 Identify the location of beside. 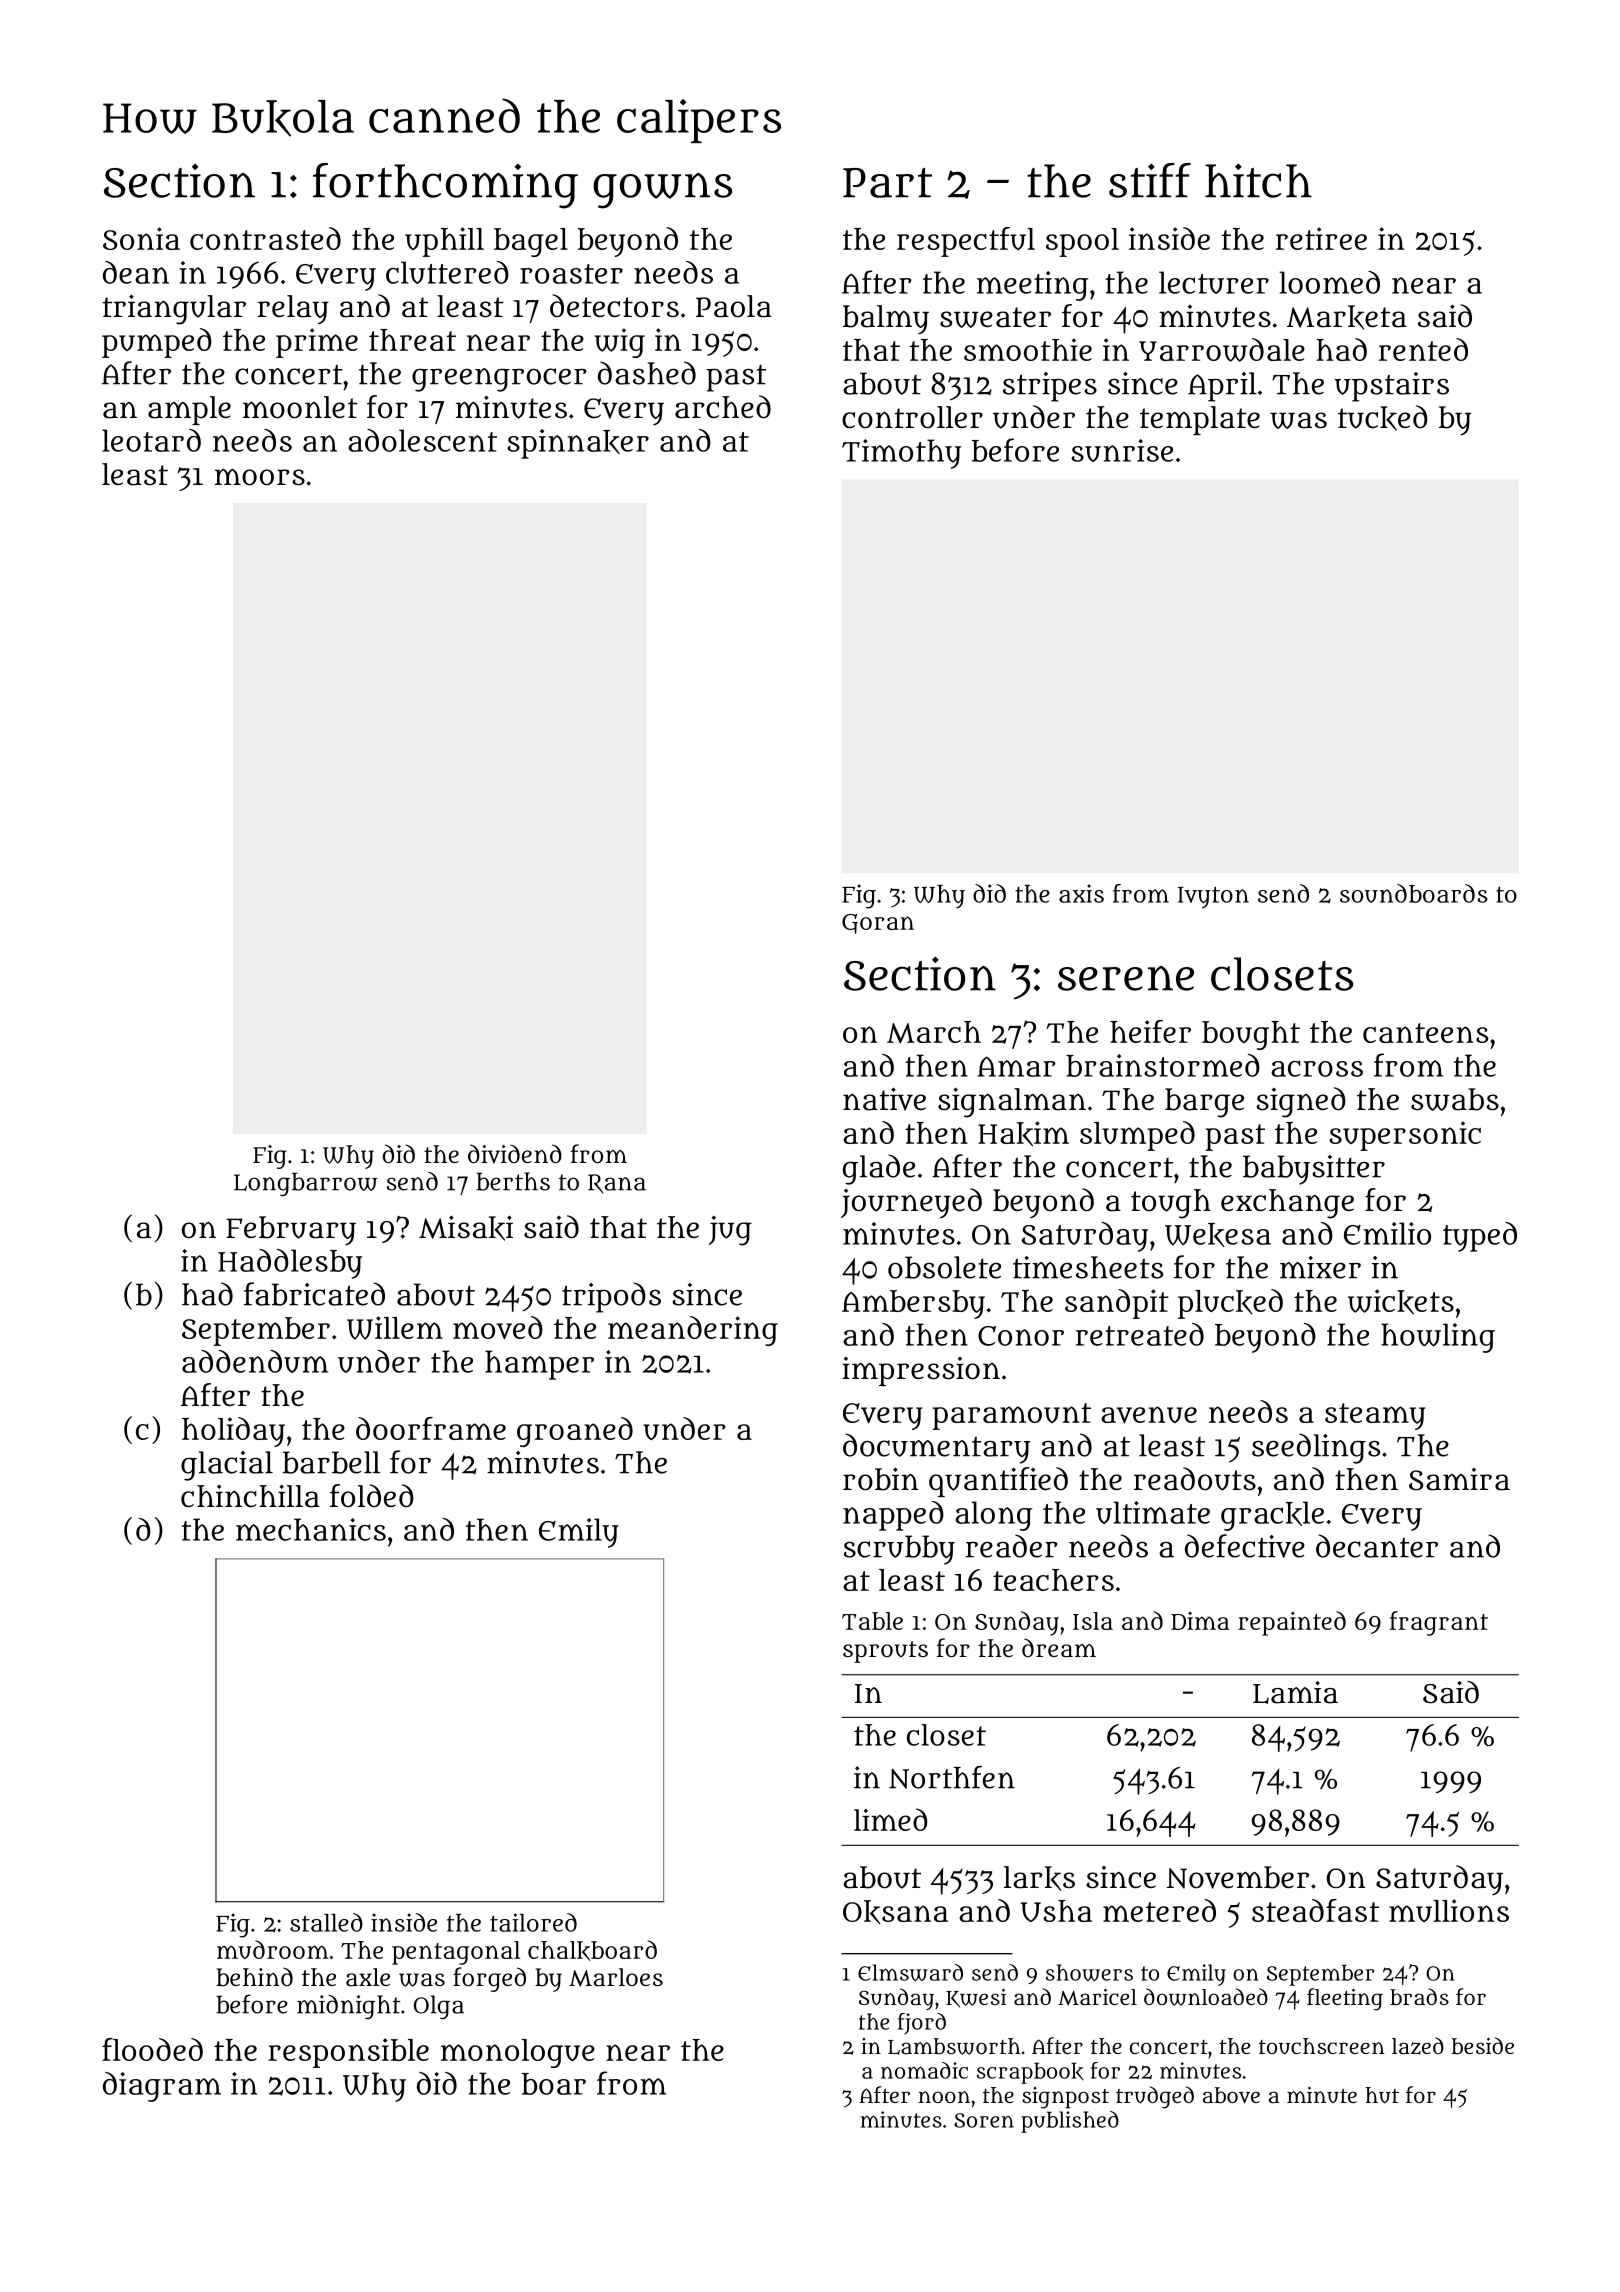
(1483, 2046).
